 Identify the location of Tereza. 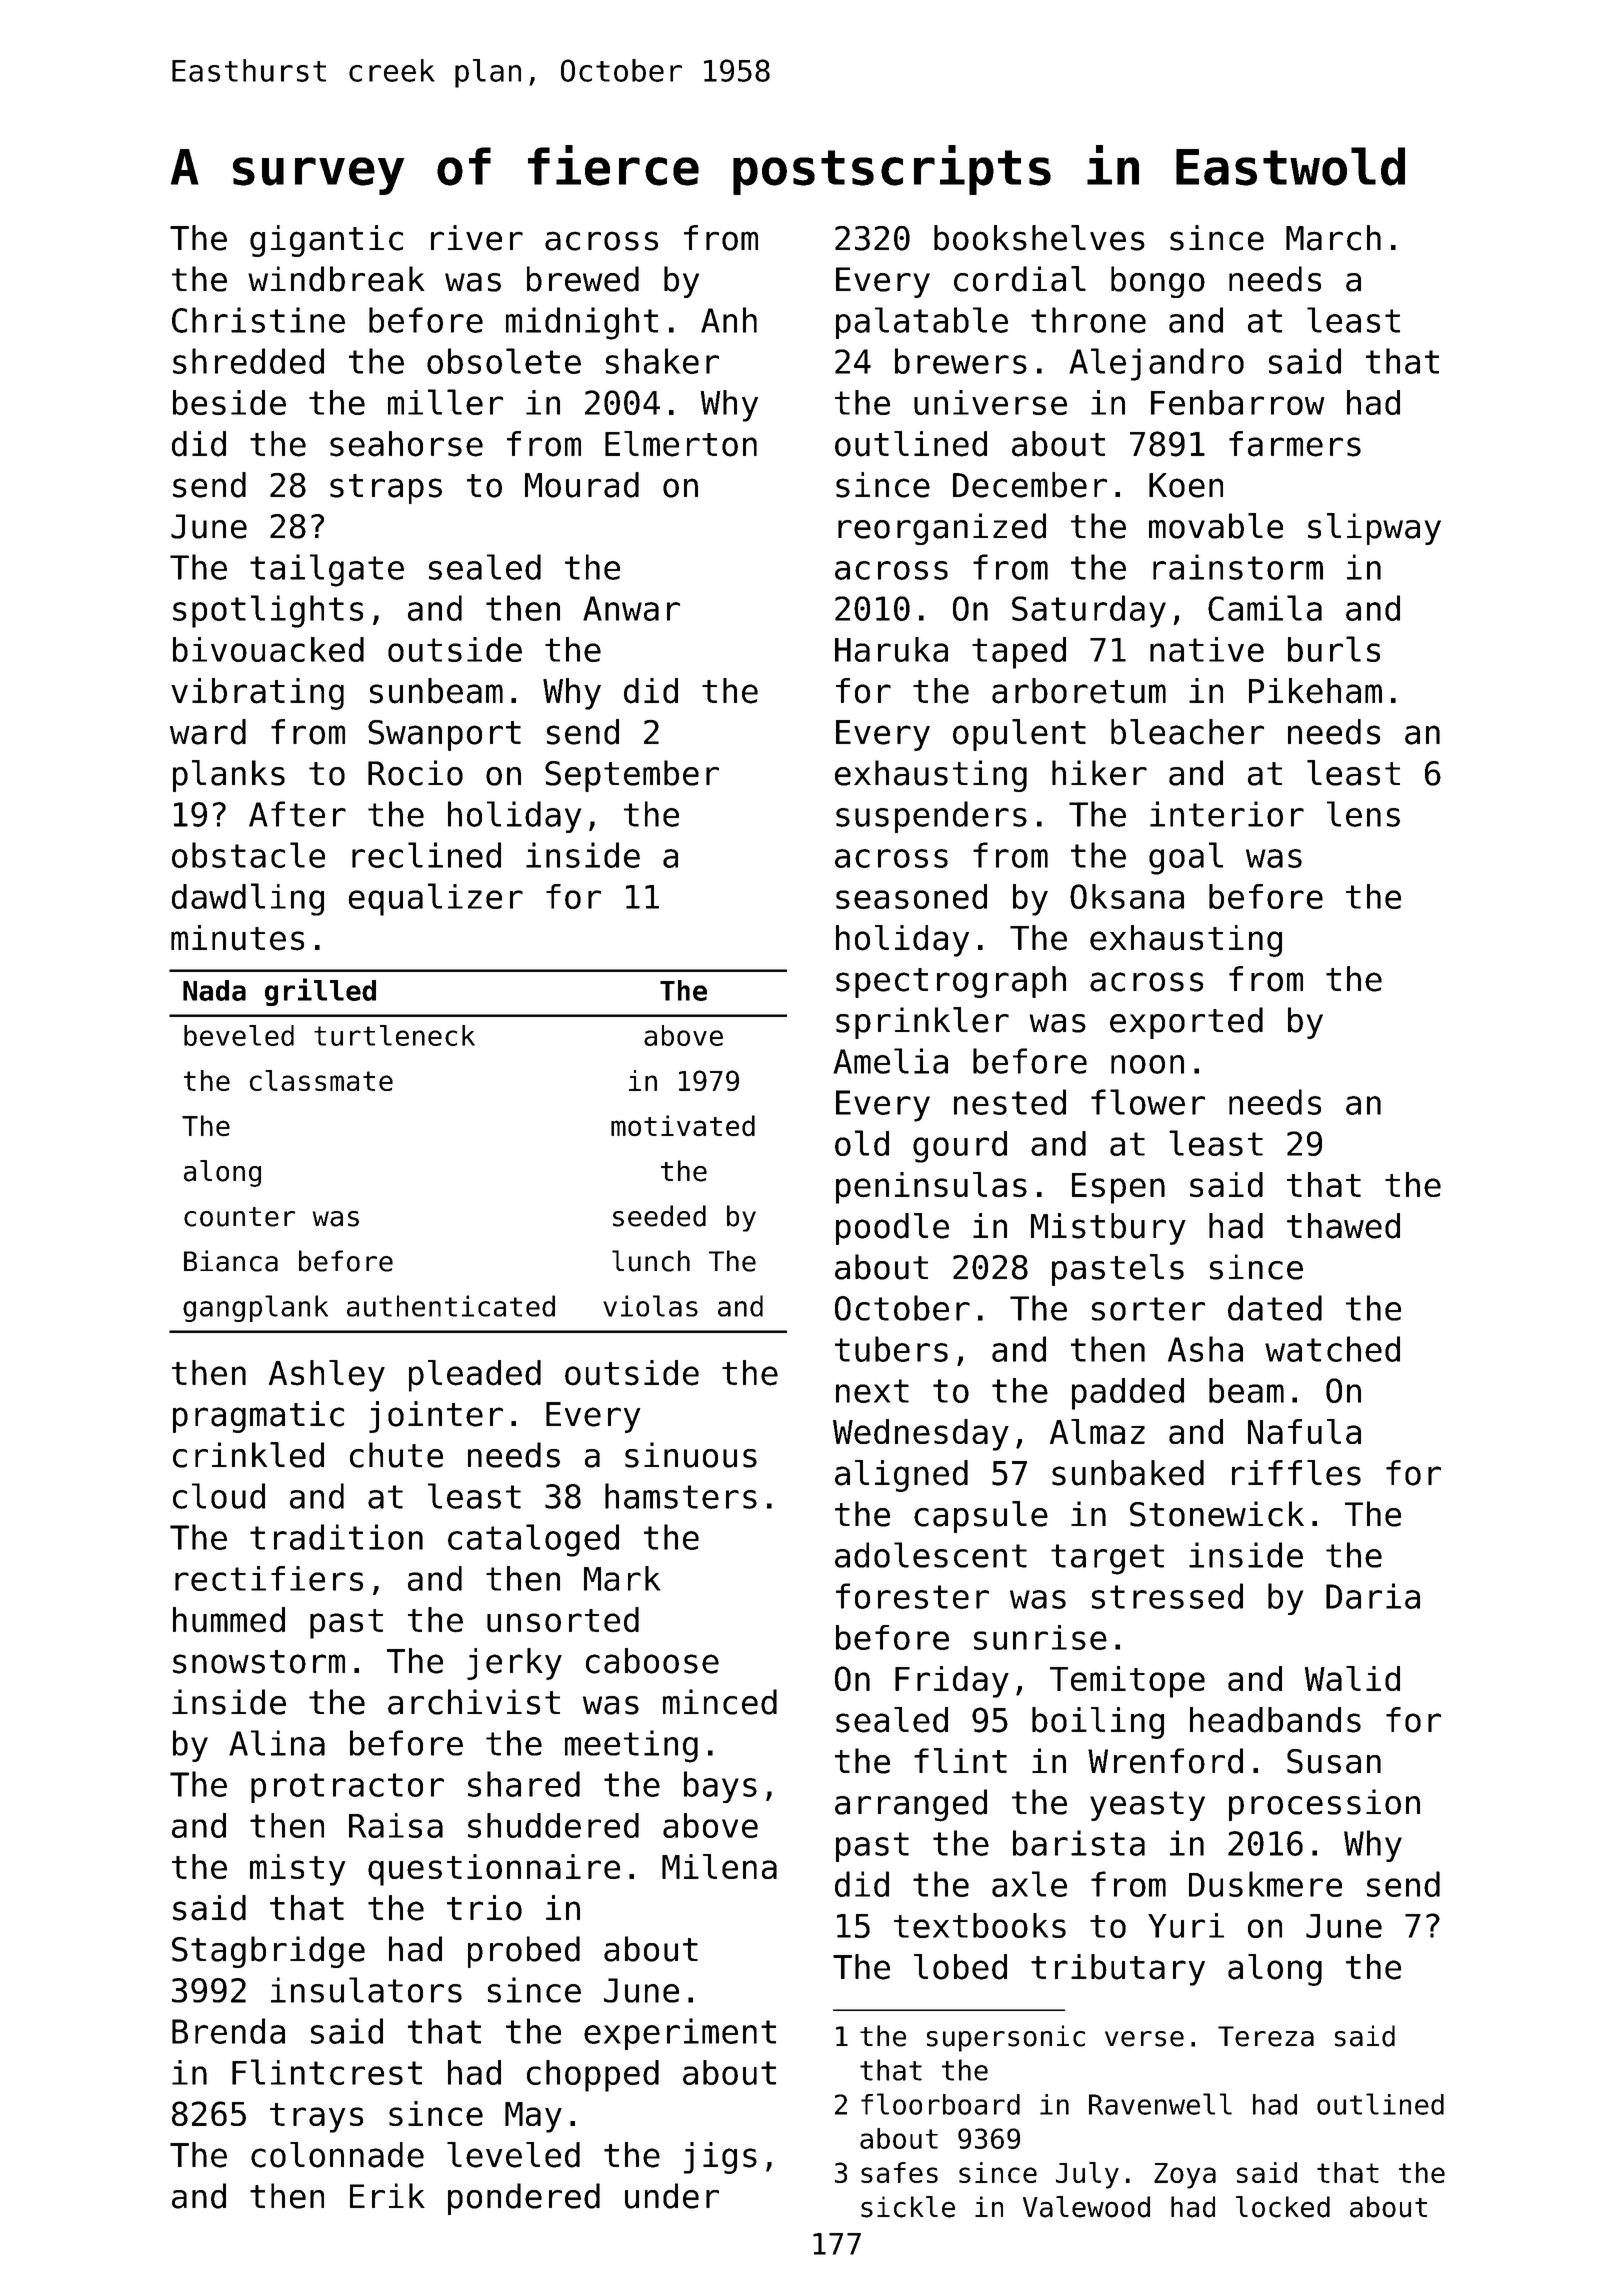
(1266, 2036).
